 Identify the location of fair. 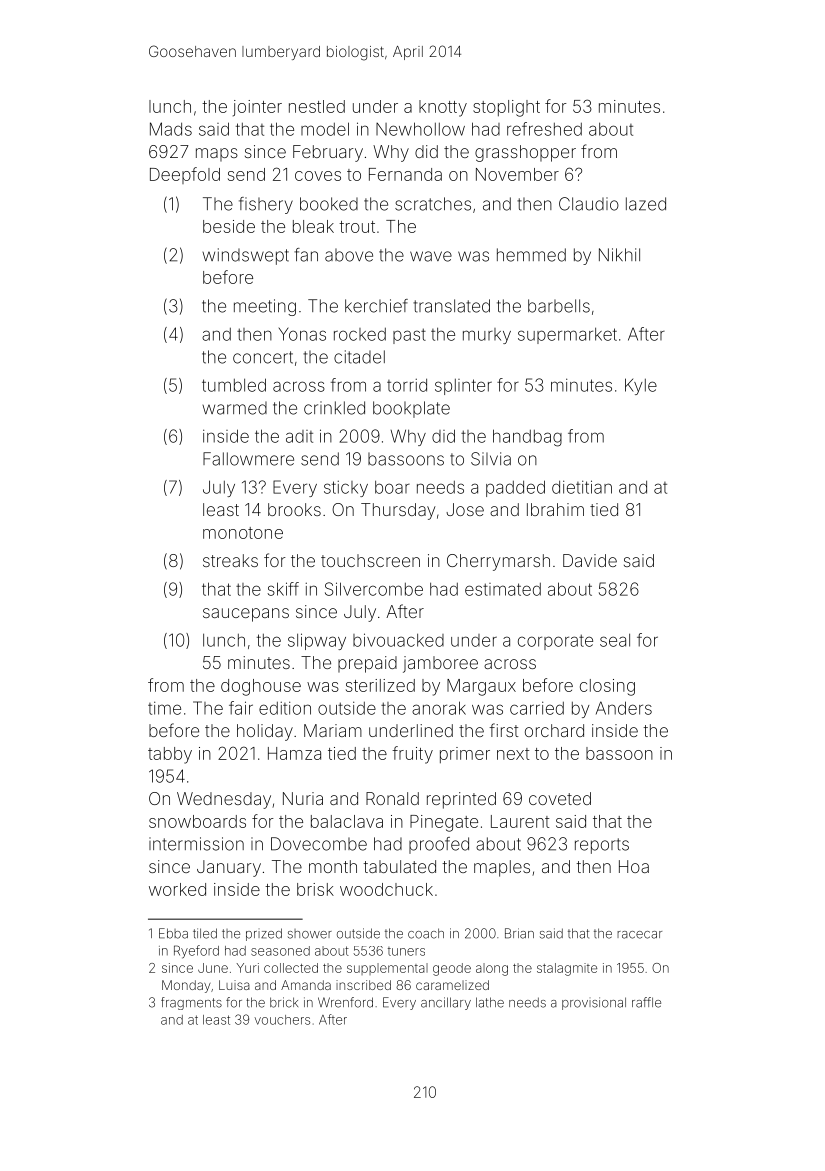
(241, 708).
